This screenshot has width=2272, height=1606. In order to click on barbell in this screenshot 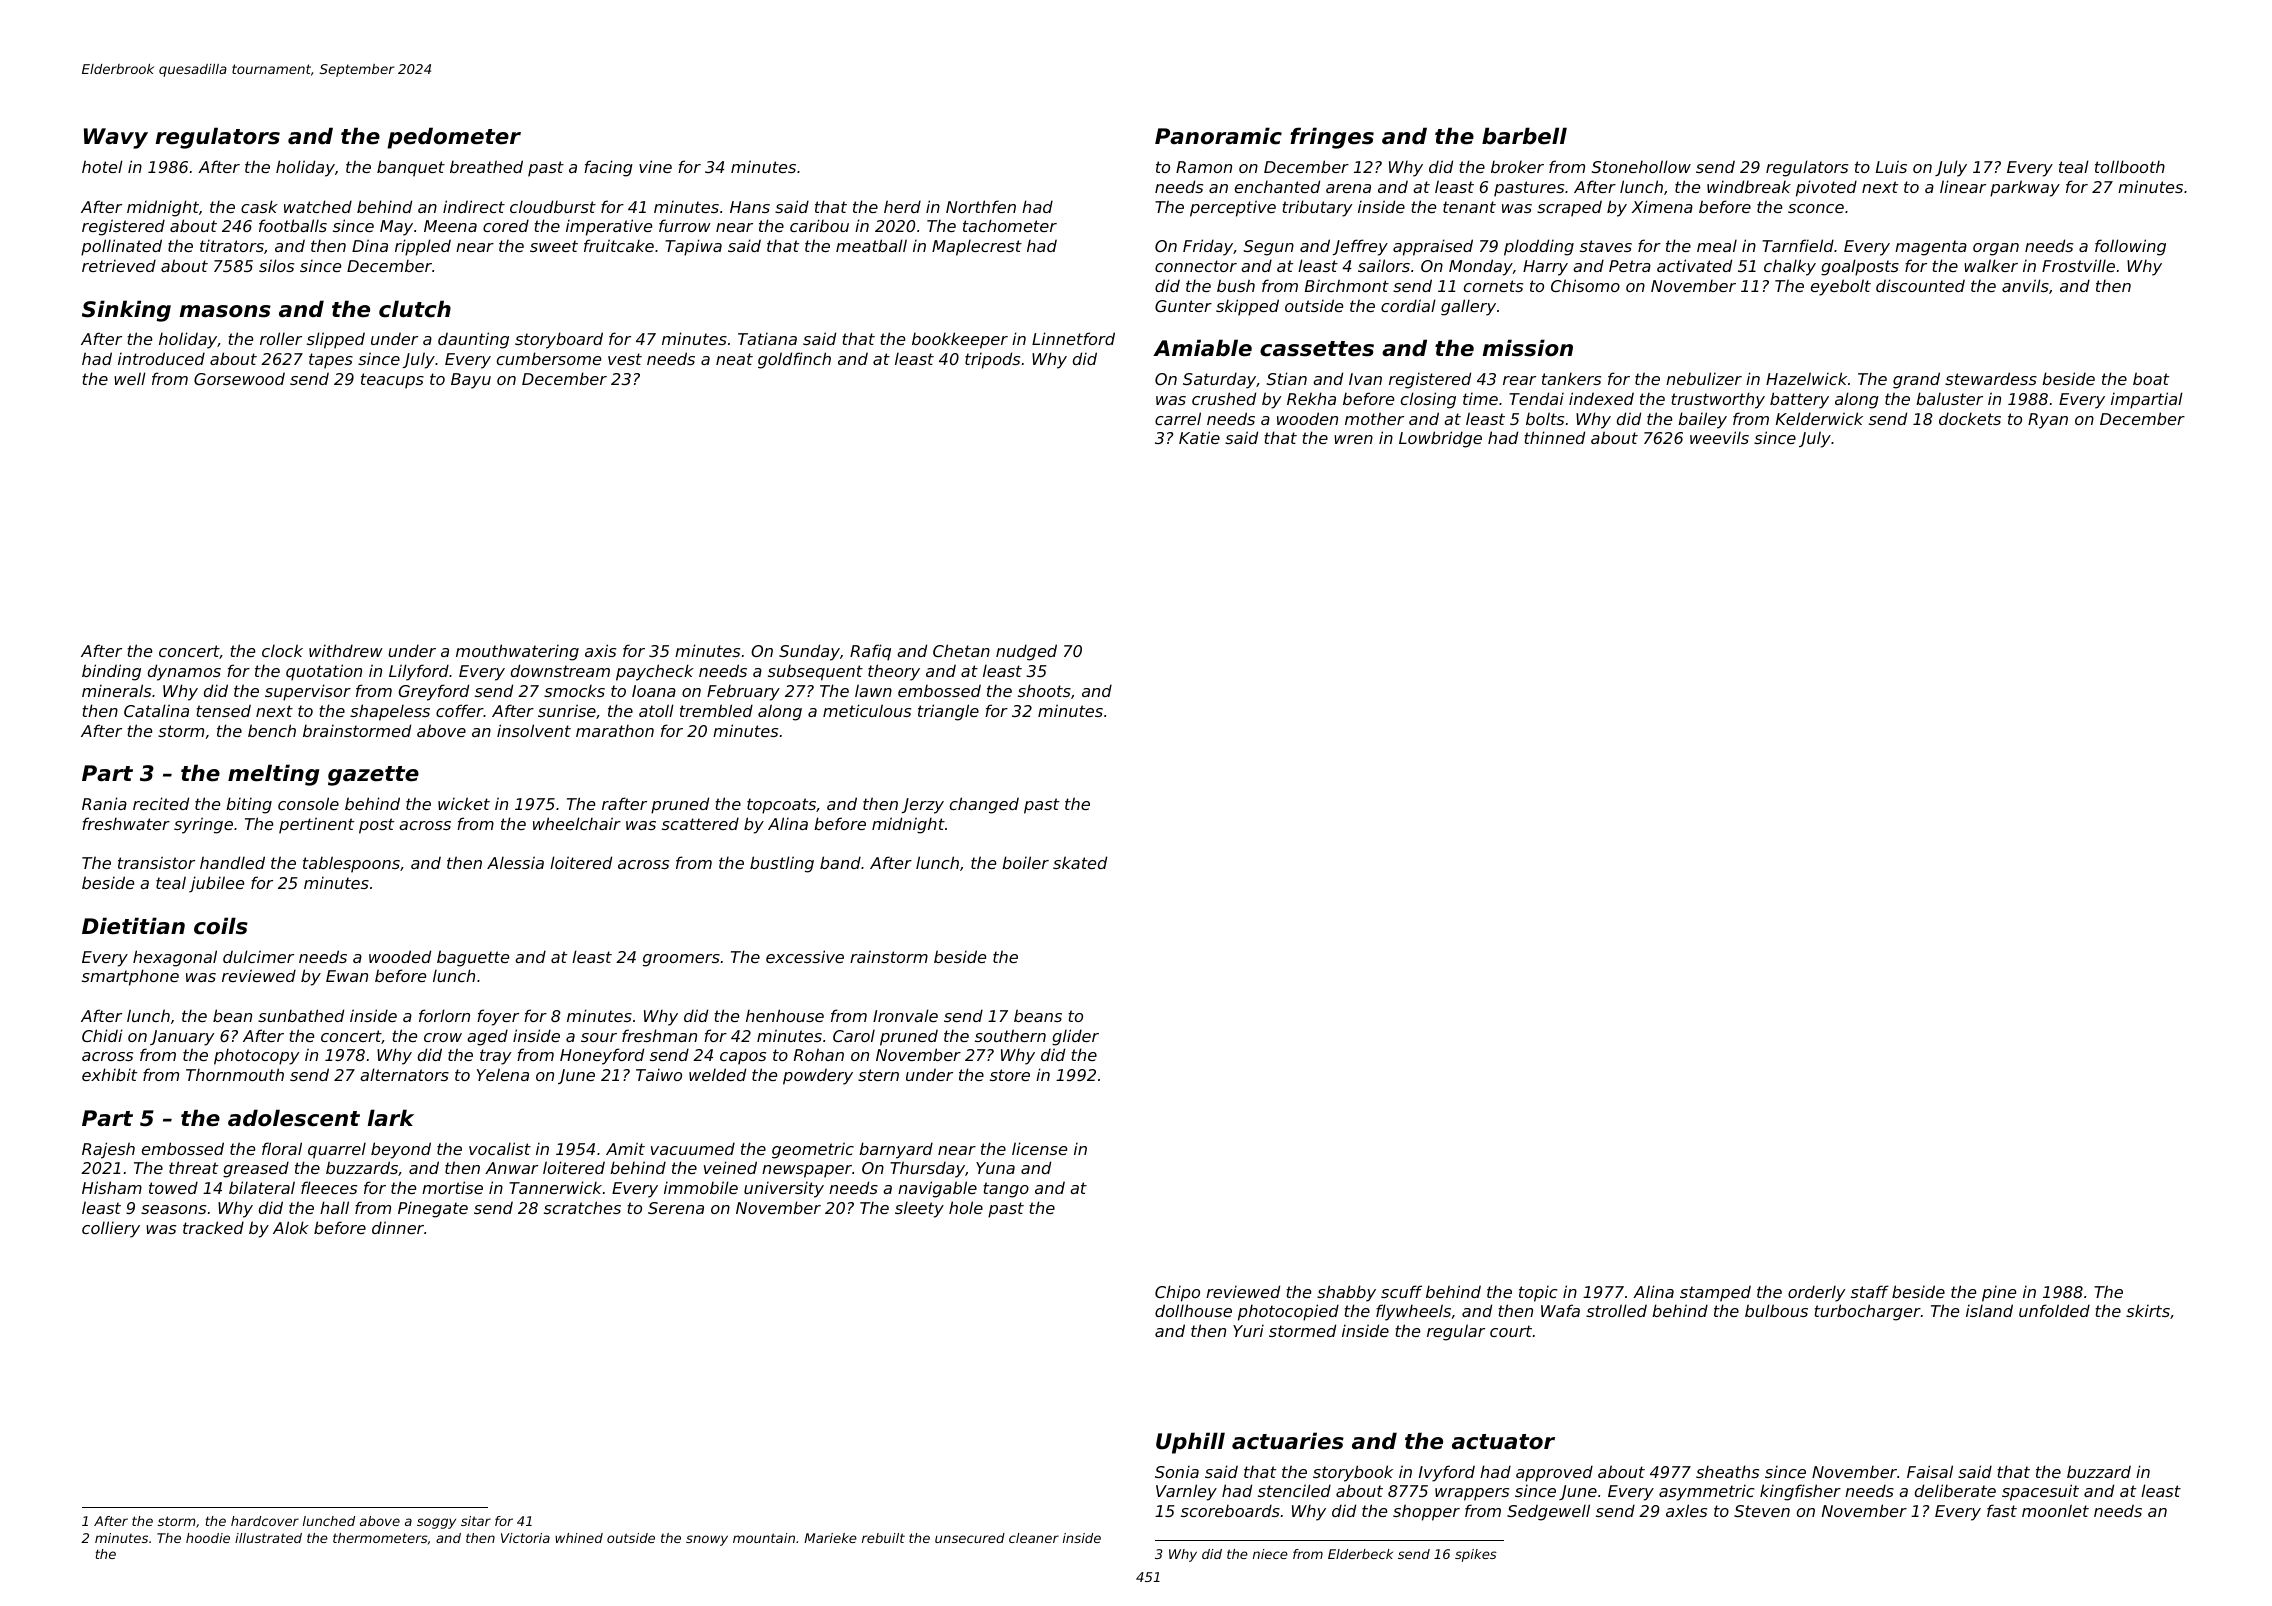, I will do `click(1524, 136)`.
